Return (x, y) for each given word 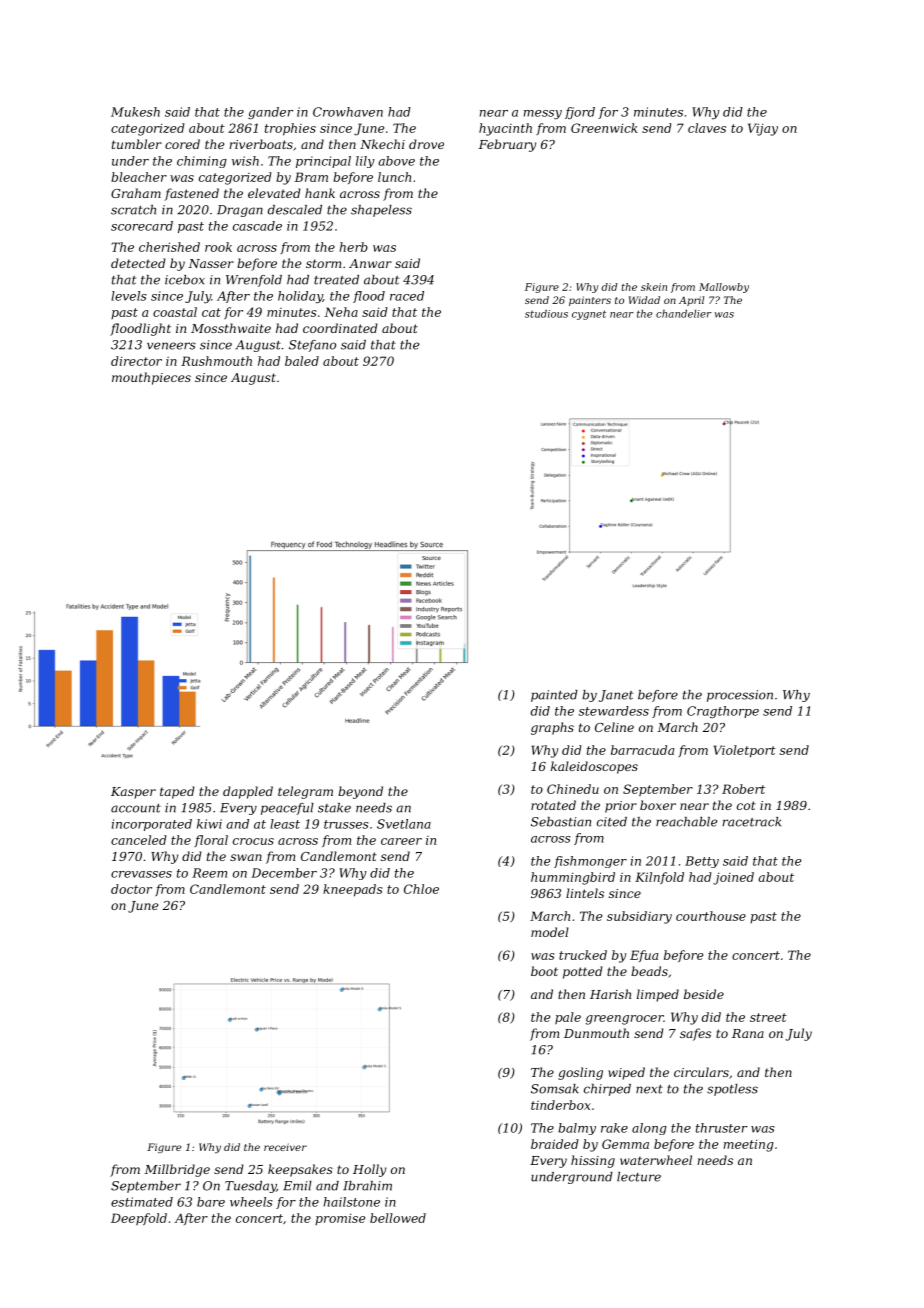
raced (407, 296)
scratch (133, 210)
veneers (171, 346)
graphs (552, 728)
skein (654, 287)
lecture (639, 1177)
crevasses (141, 874)
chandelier (683, 314)
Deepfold (139, 1219)
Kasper (133, 793)
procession (740, 696)
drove (426, 144)
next (649, 1089)
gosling (580, 1073)
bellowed (398, 1218)
